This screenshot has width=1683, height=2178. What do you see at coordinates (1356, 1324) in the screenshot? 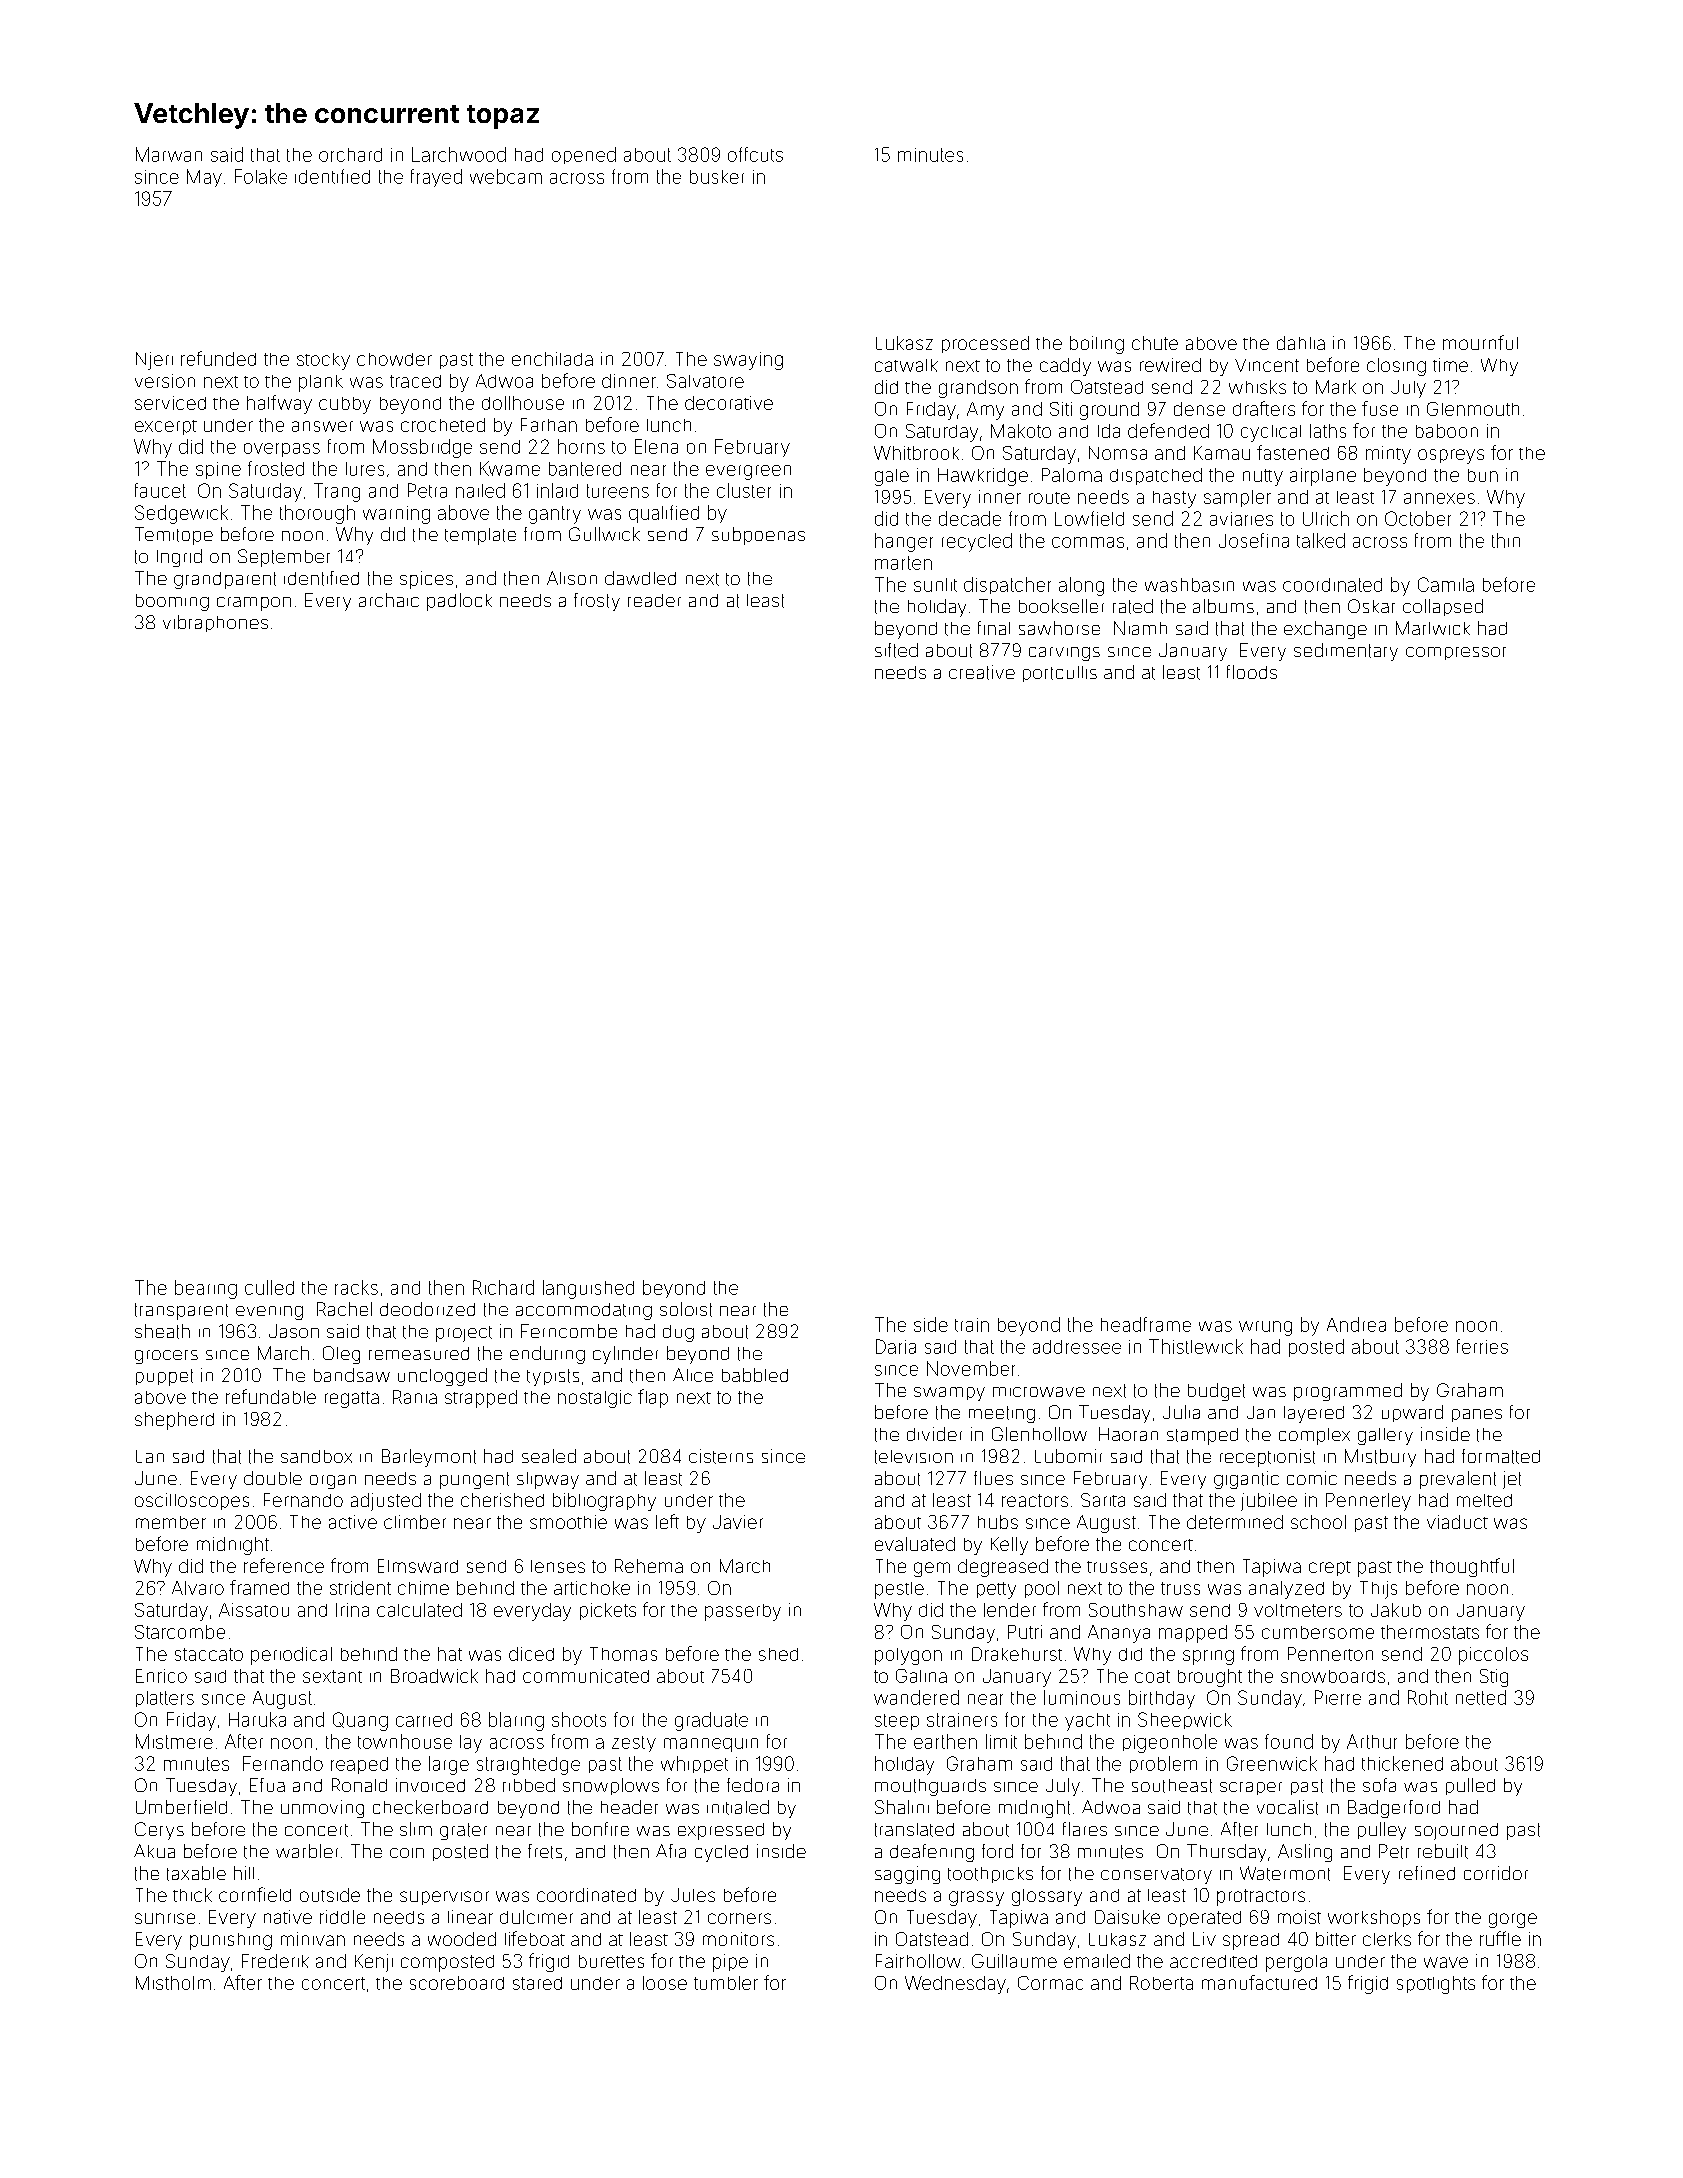
I see `Andrea` at bounding box center [1356, 1324].
